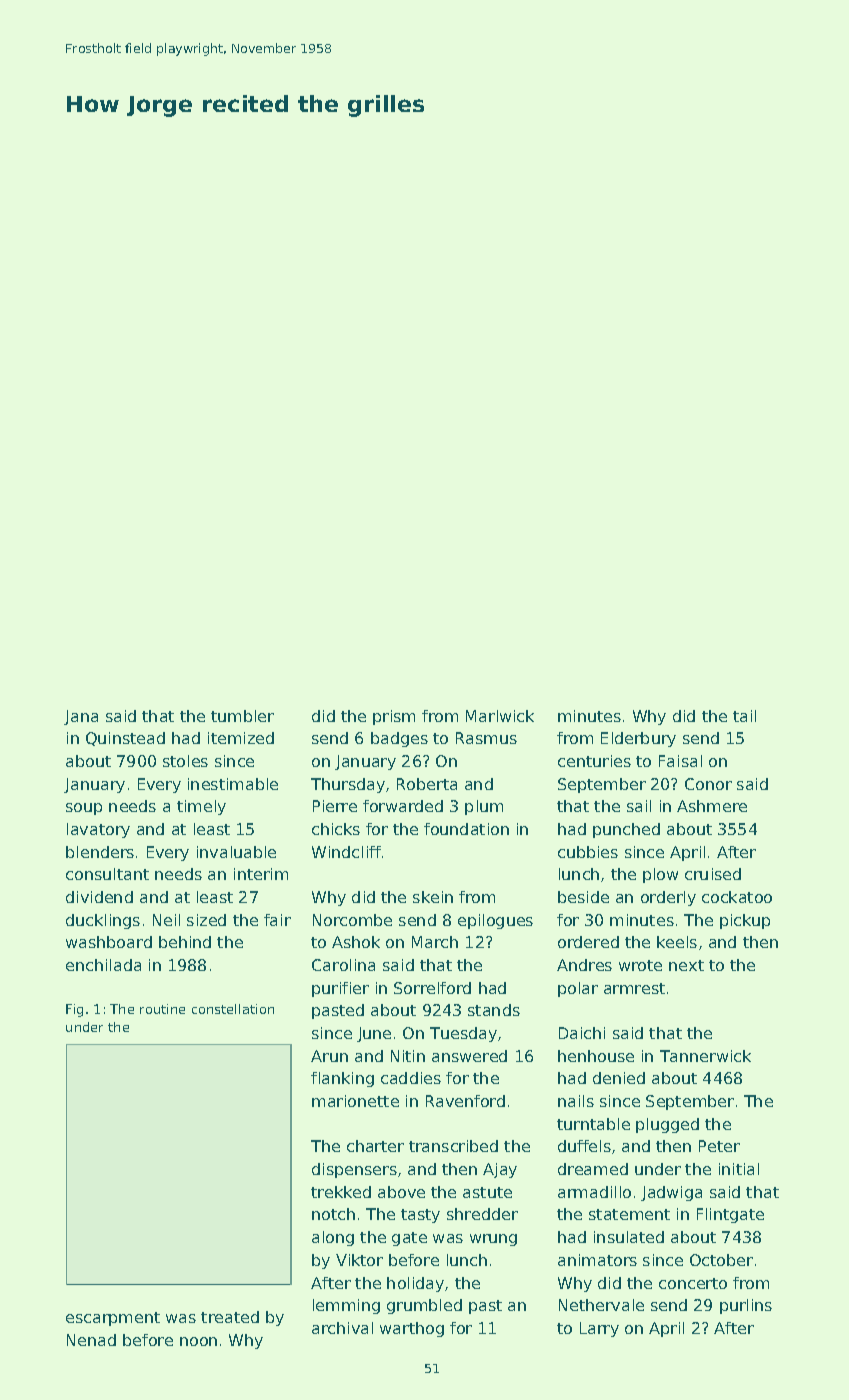 This page has height=1400, width=849. I want to click on Windcliff, so click(346, 852).
